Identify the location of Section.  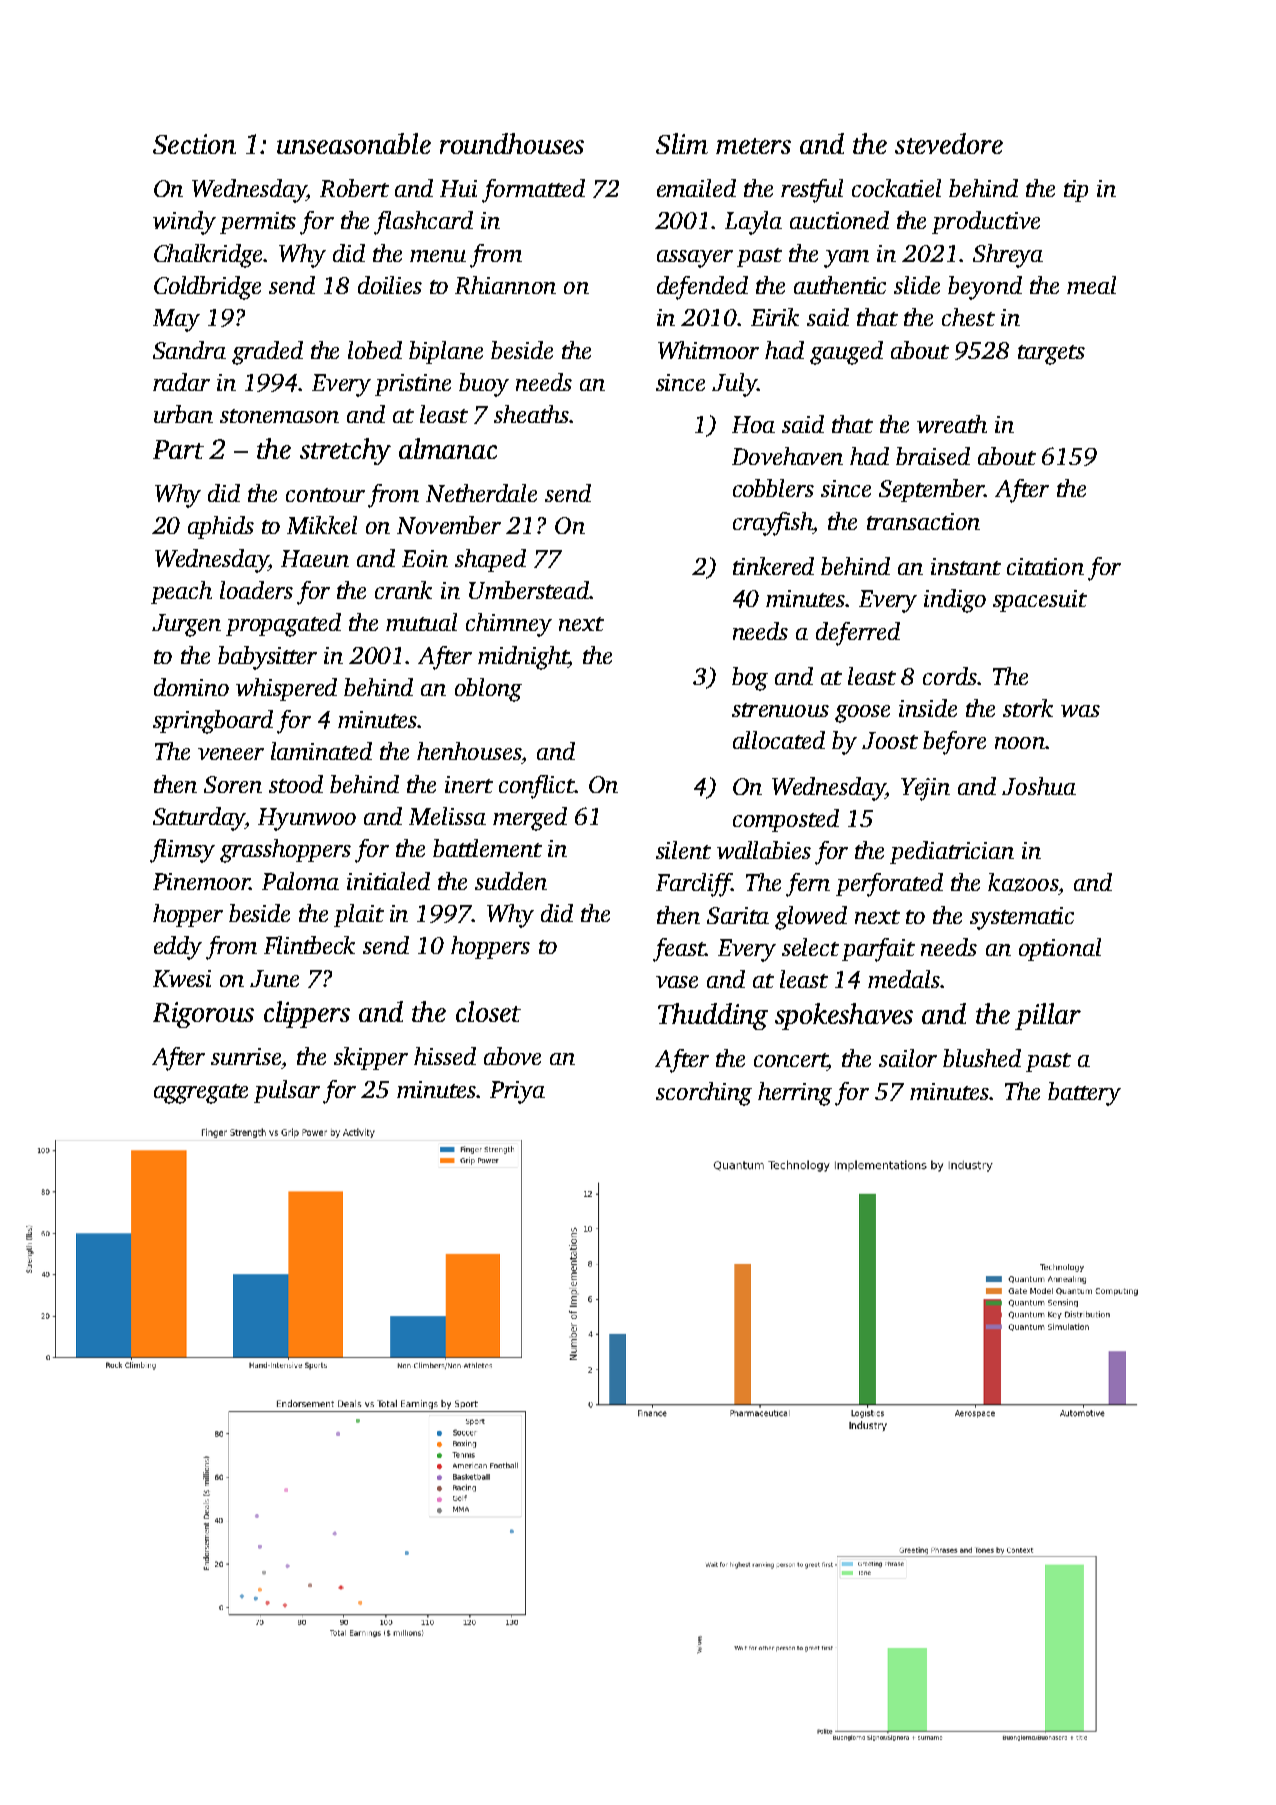
(194, 144).
